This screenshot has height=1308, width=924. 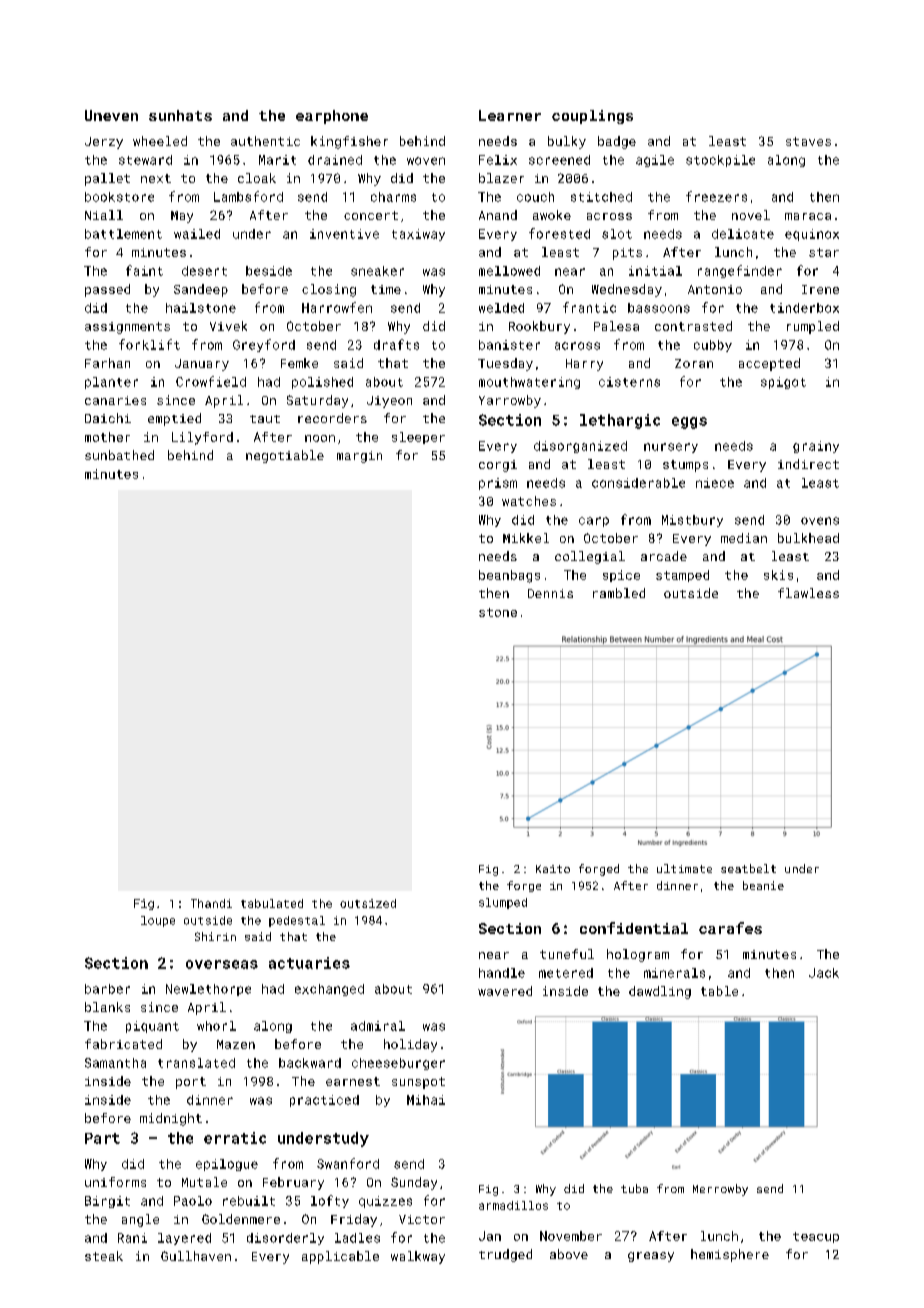 What do you see at coordinates (685, 466) in the screenshot?
I see `stumps` at bounding box center [685, 466].
